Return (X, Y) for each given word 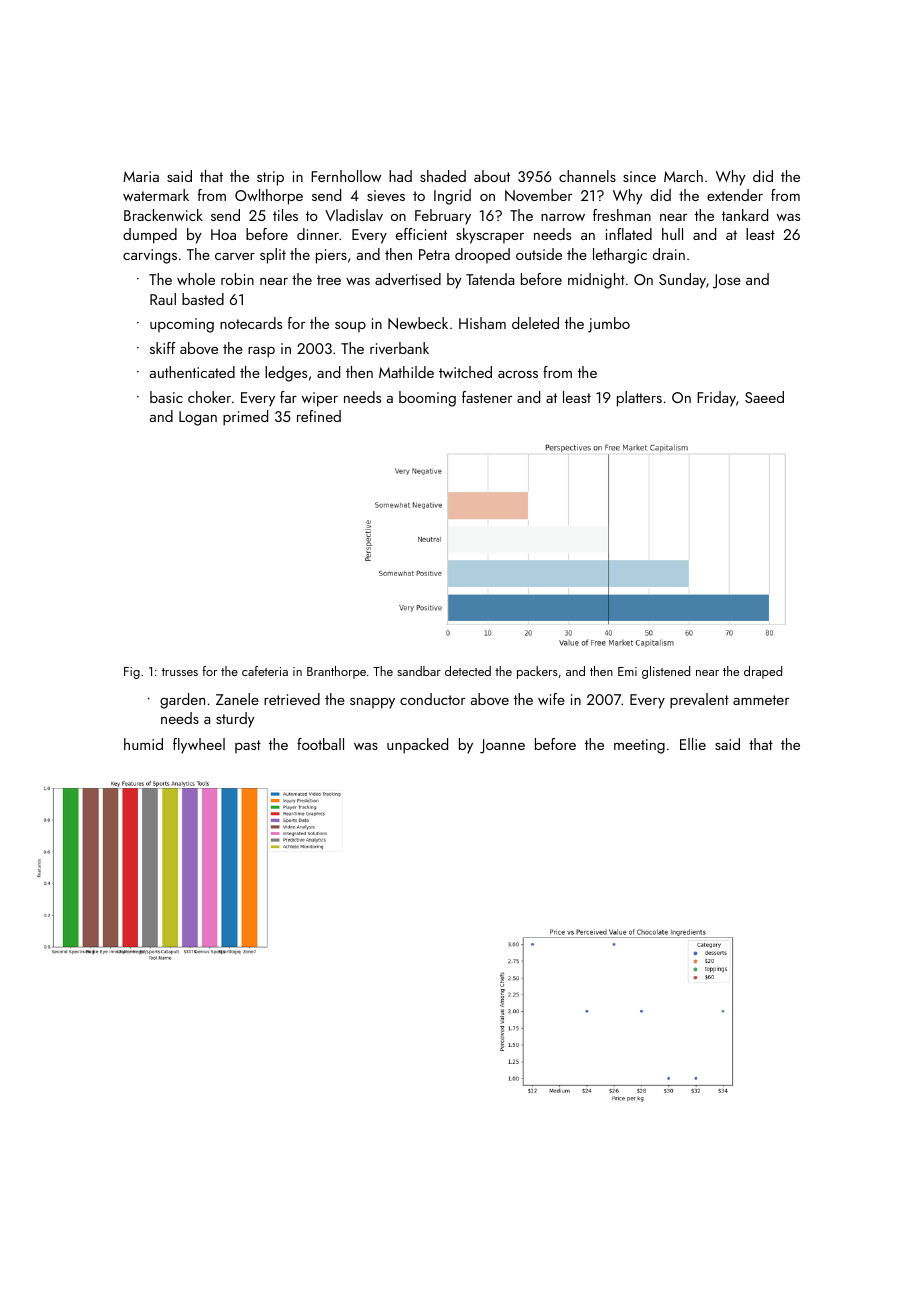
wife (551, 699)
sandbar (419, 671)
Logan (198, 418)
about (492, 176)
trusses (180, 672)
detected (468, 671)
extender (735, 195)
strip (270, 178)
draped (763, 672)
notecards (251, 323)
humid (143, 744)
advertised (408, 279)
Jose (727, 281)
